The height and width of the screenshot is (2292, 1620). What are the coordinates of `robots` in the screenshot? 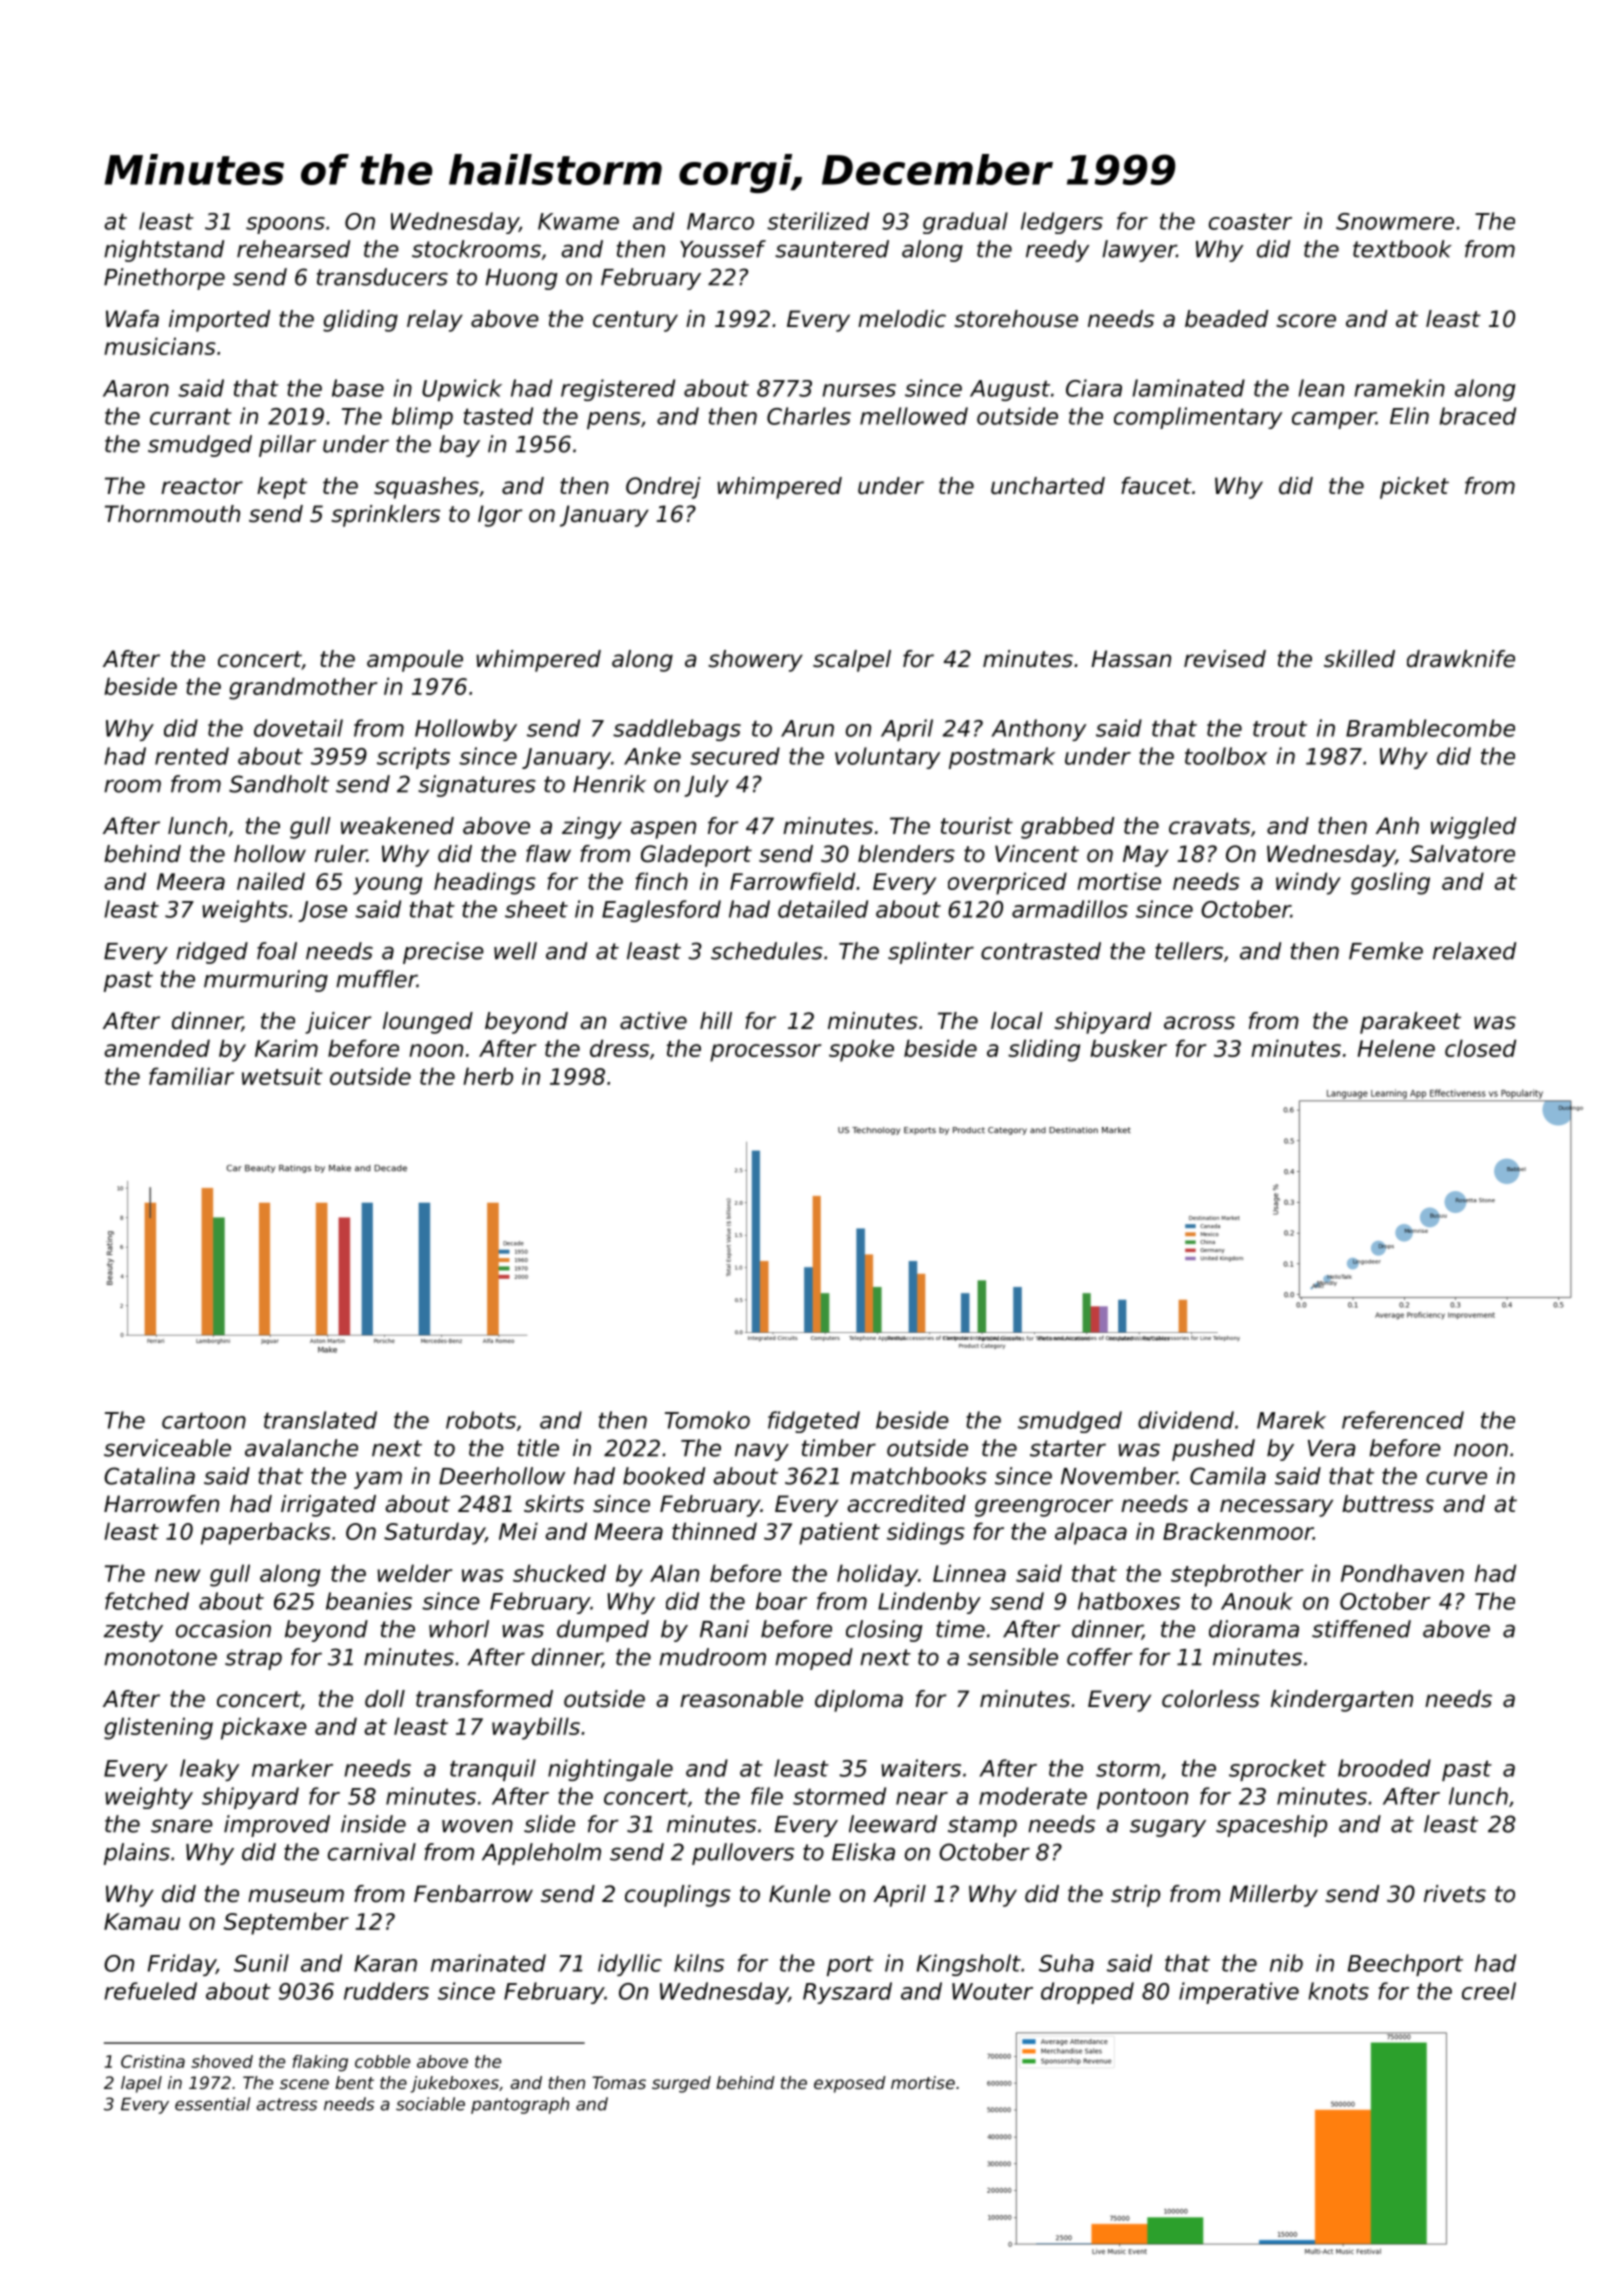 It's located at (481, 1420).
